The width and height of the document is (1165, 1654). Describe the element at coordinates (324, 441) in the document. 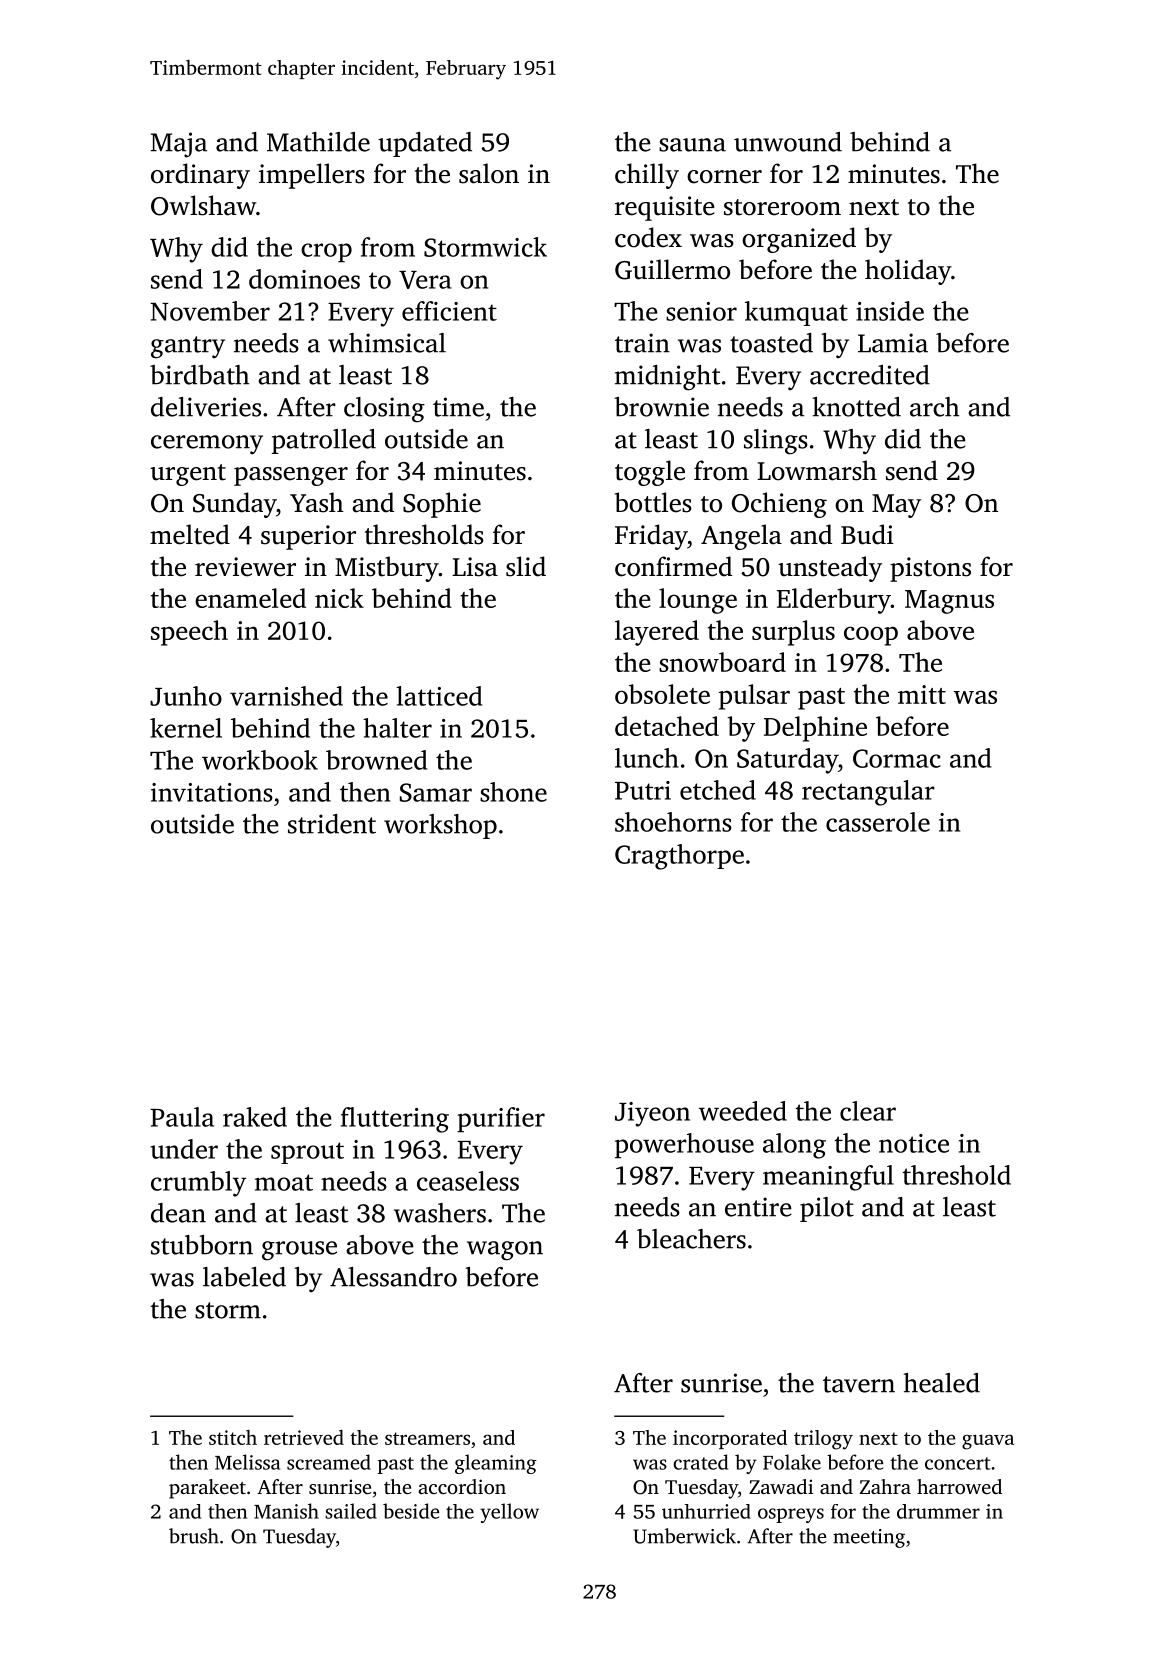

I see `patrolled` at that location.
